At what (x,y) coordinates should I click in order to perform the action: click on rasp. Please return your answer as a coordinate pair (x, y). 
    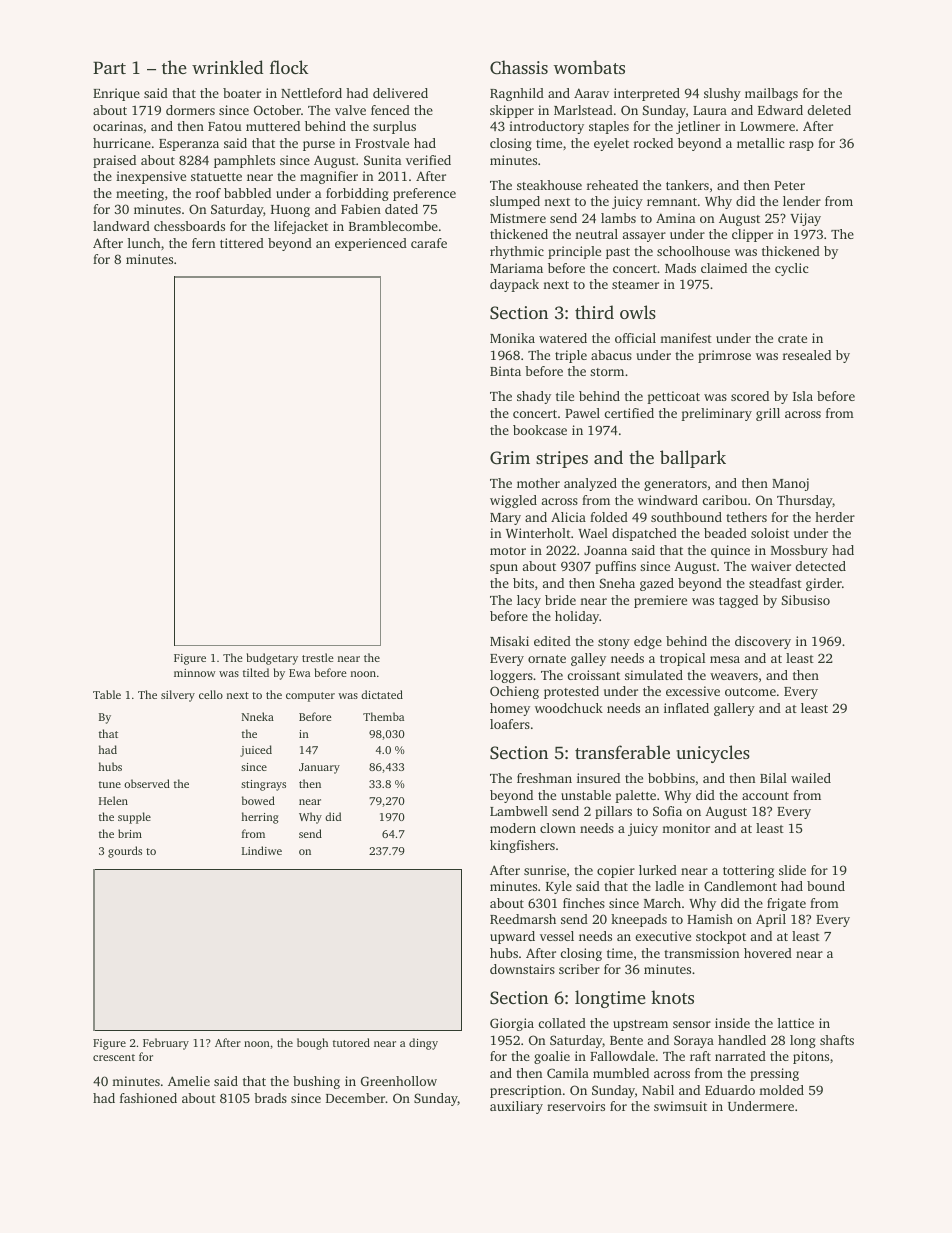
    Looking at the image, I should click on (801, 146).
